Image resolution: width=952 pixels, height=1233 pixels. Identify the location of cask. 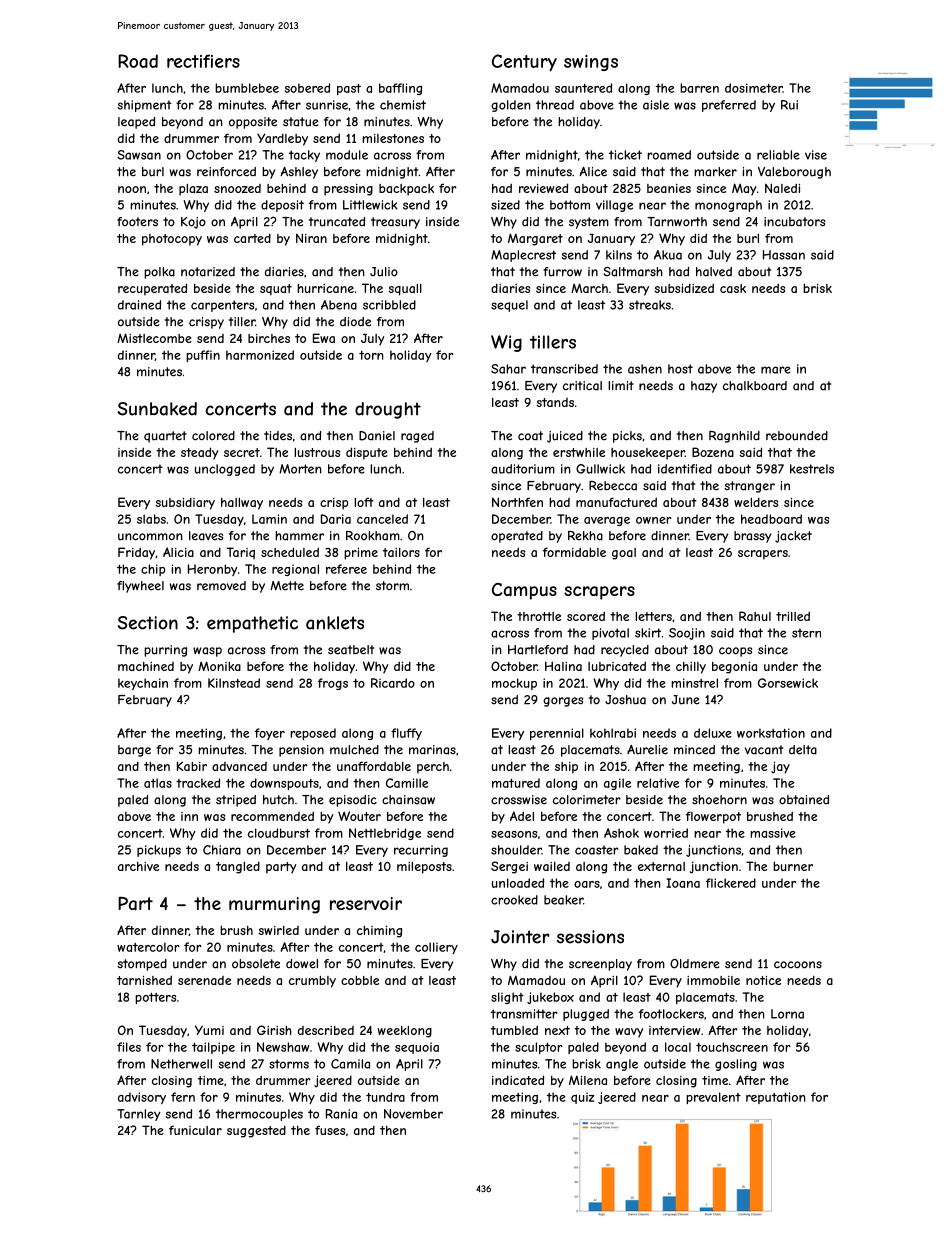
(733, 288).
